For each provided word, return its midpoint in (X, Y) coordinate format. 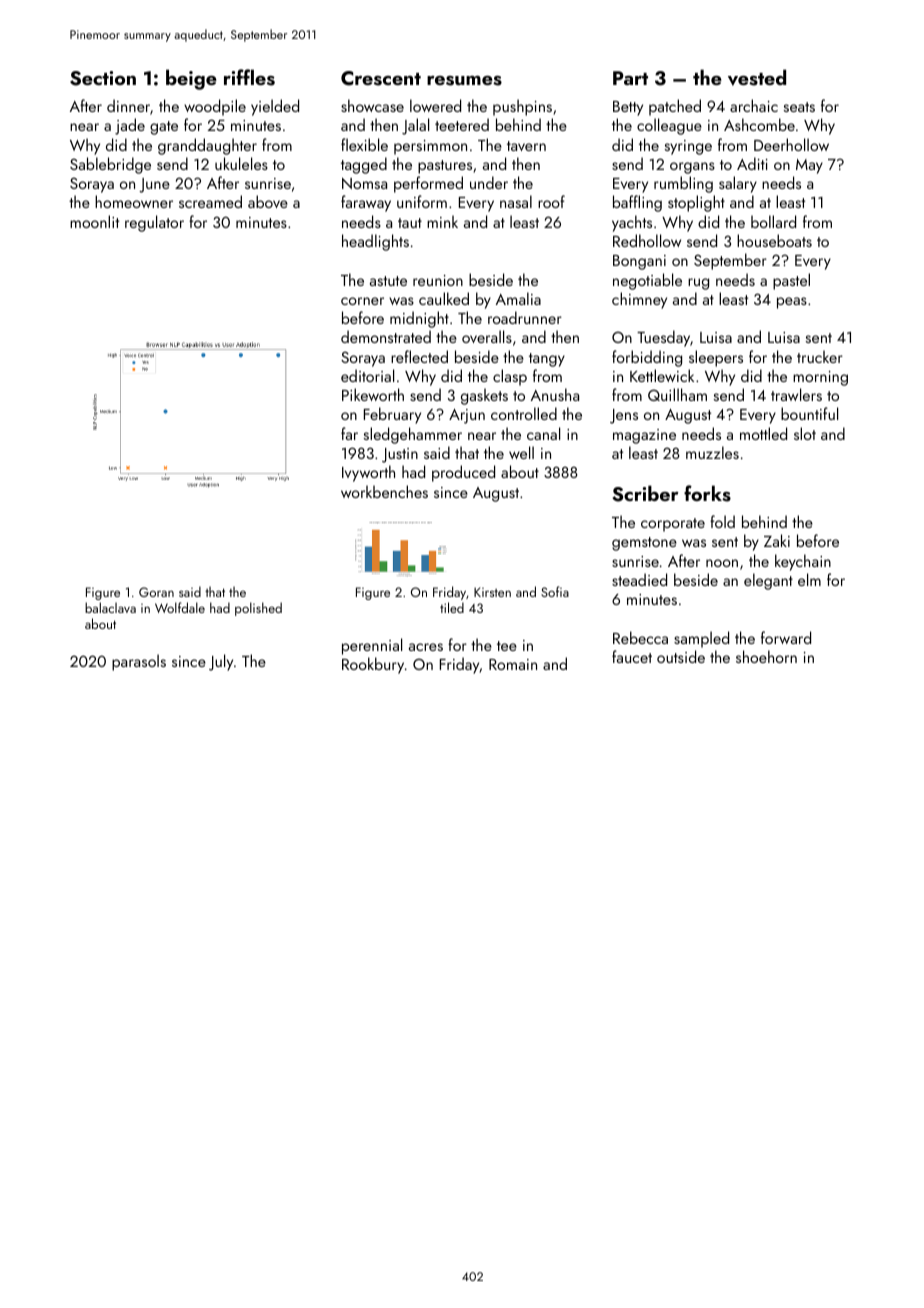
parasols (139, 662)
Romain (513, 664)
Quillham (677, 394)
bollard (773, 221)
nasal (516, 201)
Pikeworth (373, 394)
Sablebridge (110, 165)
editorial (367, 375)
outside (681, 656)
